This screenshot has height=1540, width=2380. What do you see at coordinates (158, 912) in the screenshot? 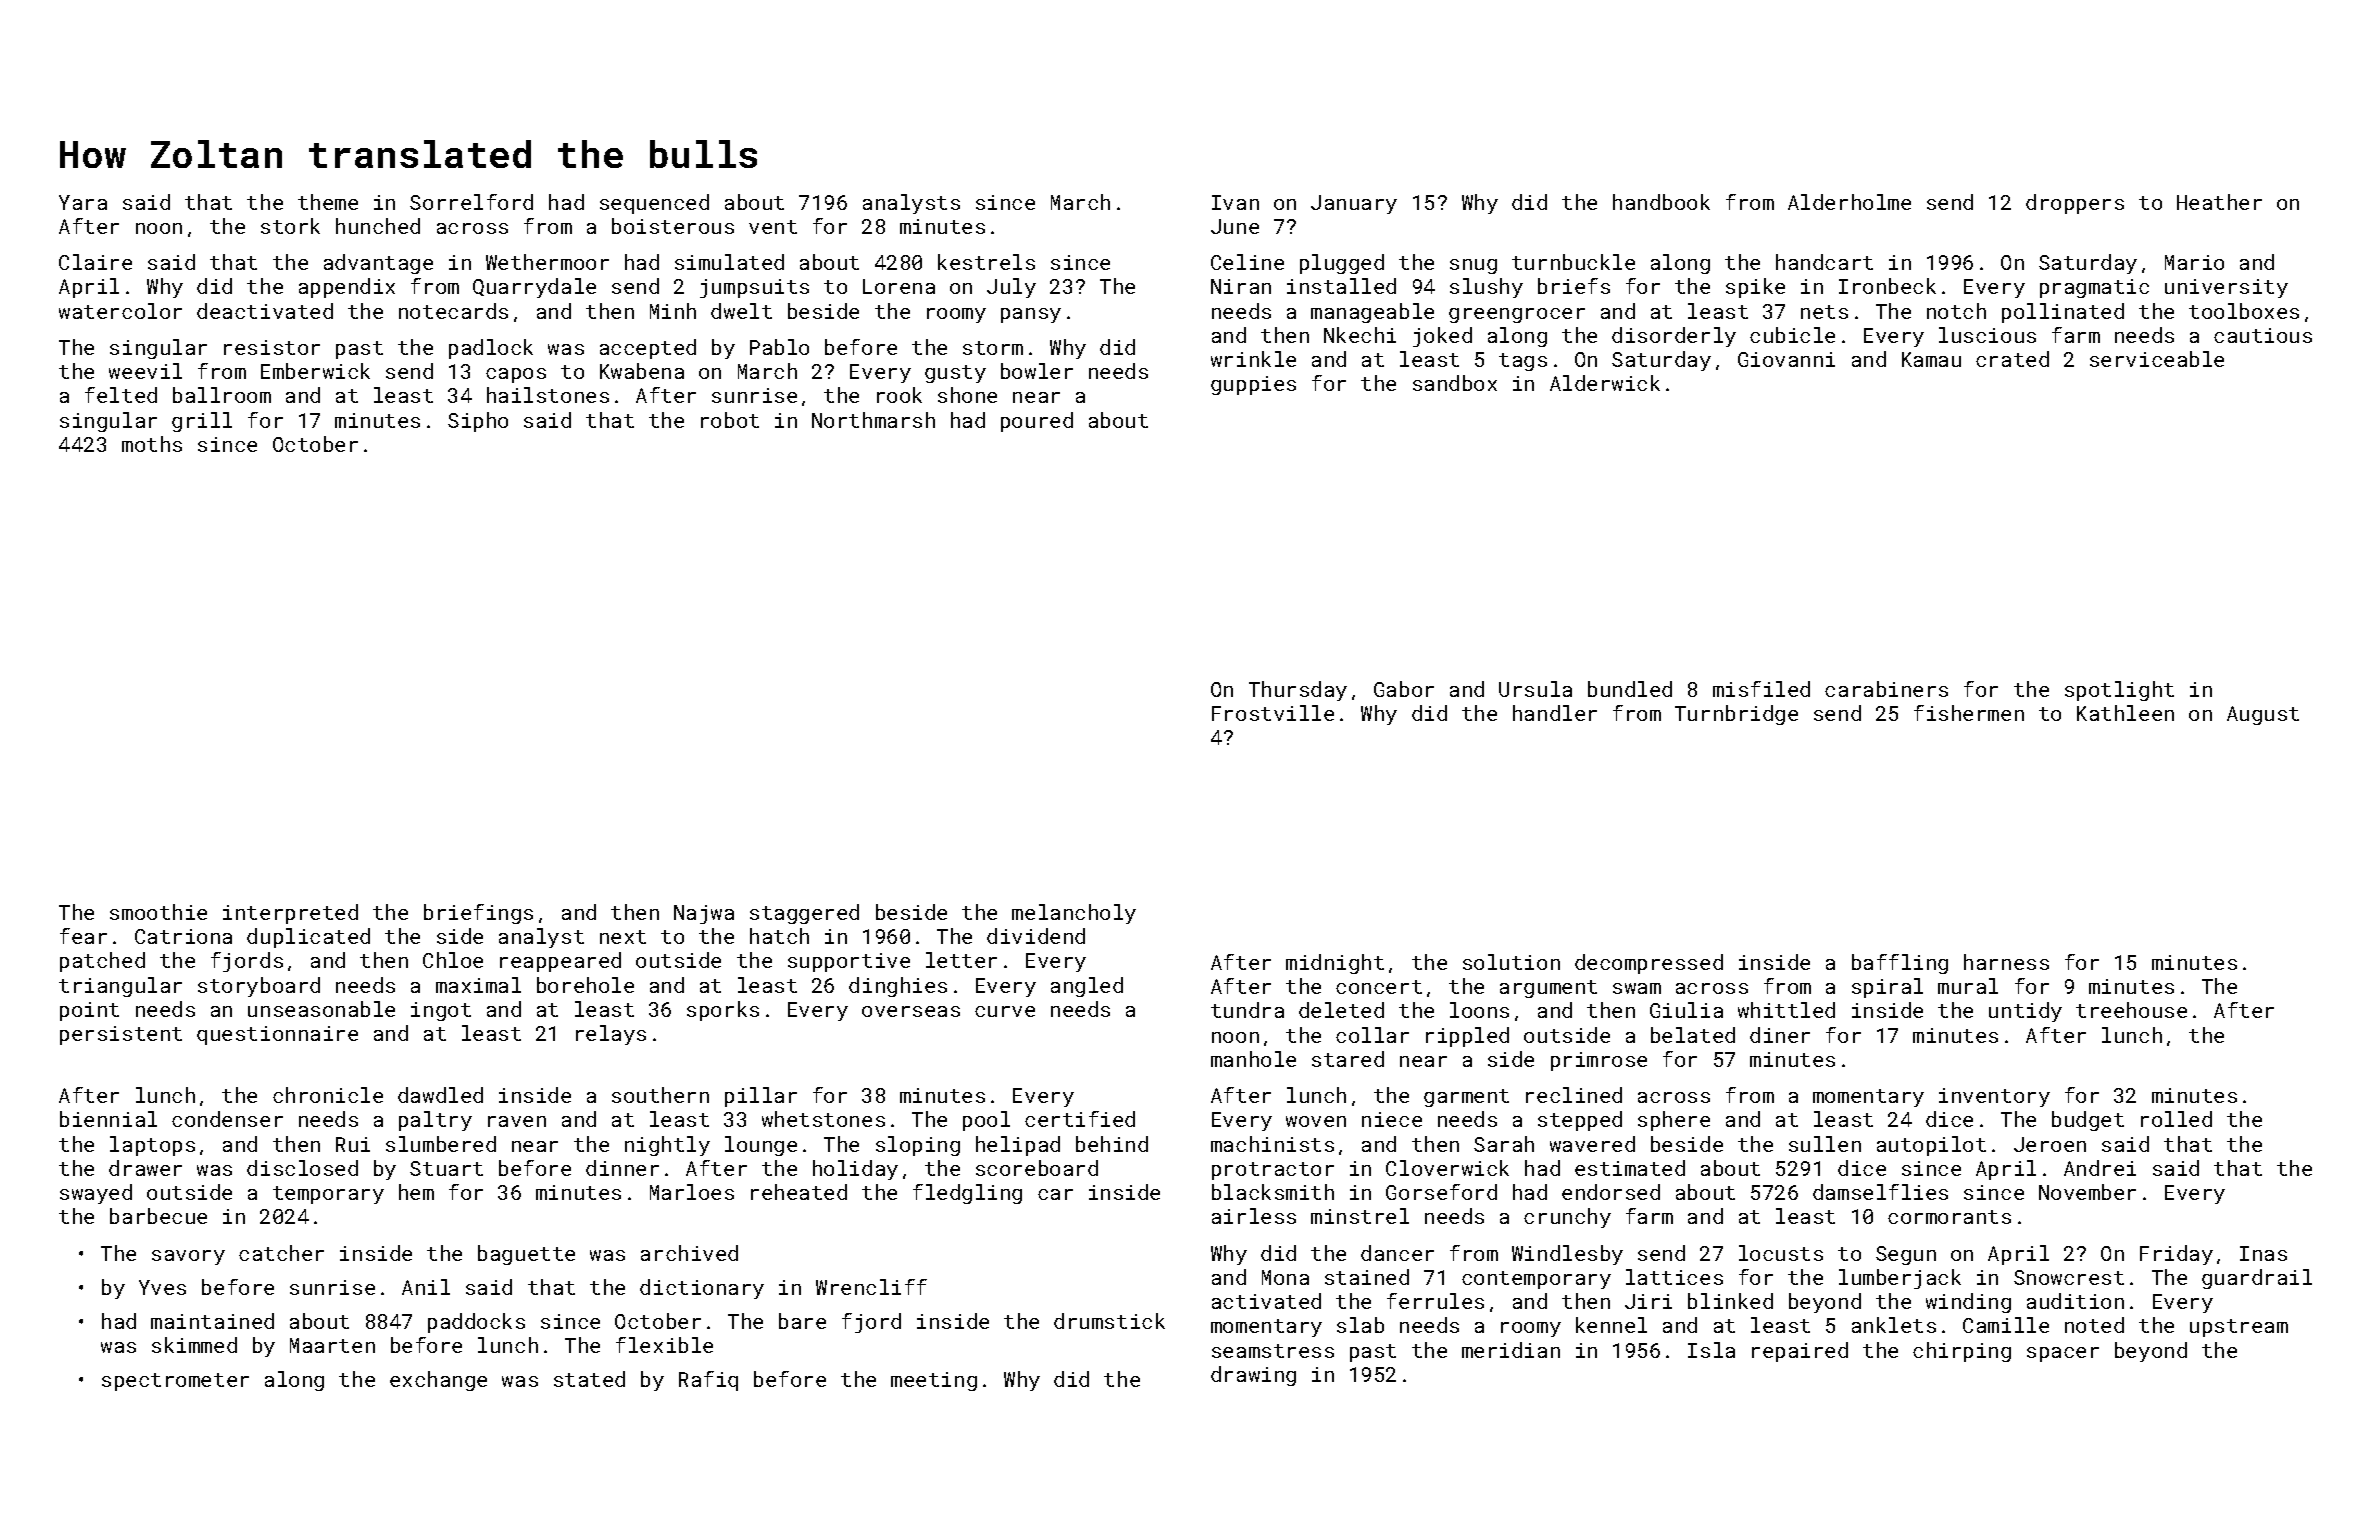
I see `smoothie` at bounding box center [158, 912].
